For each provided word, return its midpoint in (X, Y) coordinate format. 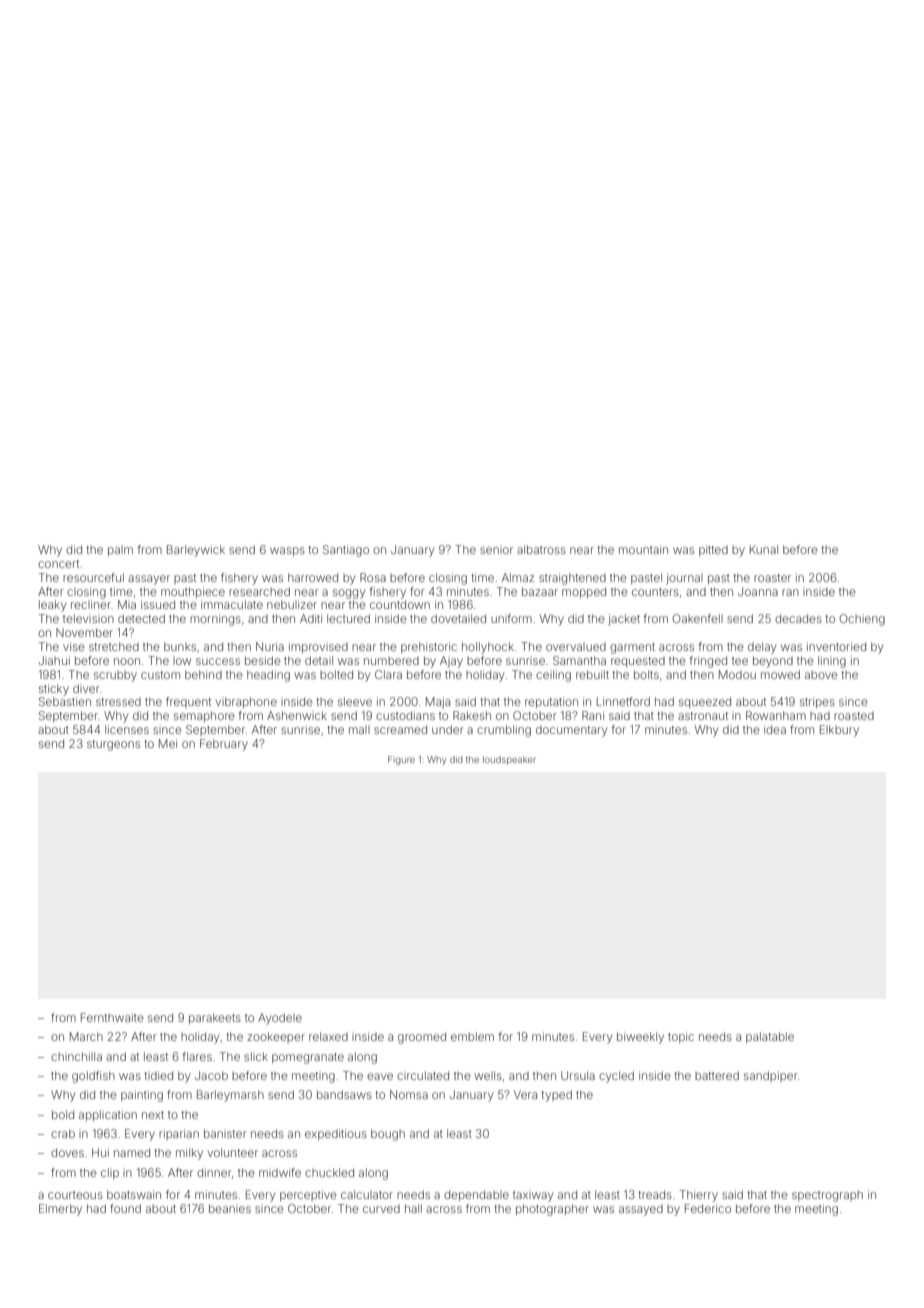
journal (684, 579)
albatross (541, 549)
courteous (75, 1195)
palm (120, 551)
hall (413, 1208)
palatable (770, 1037)
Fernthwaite (112, 1017)
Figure (401, 760)
